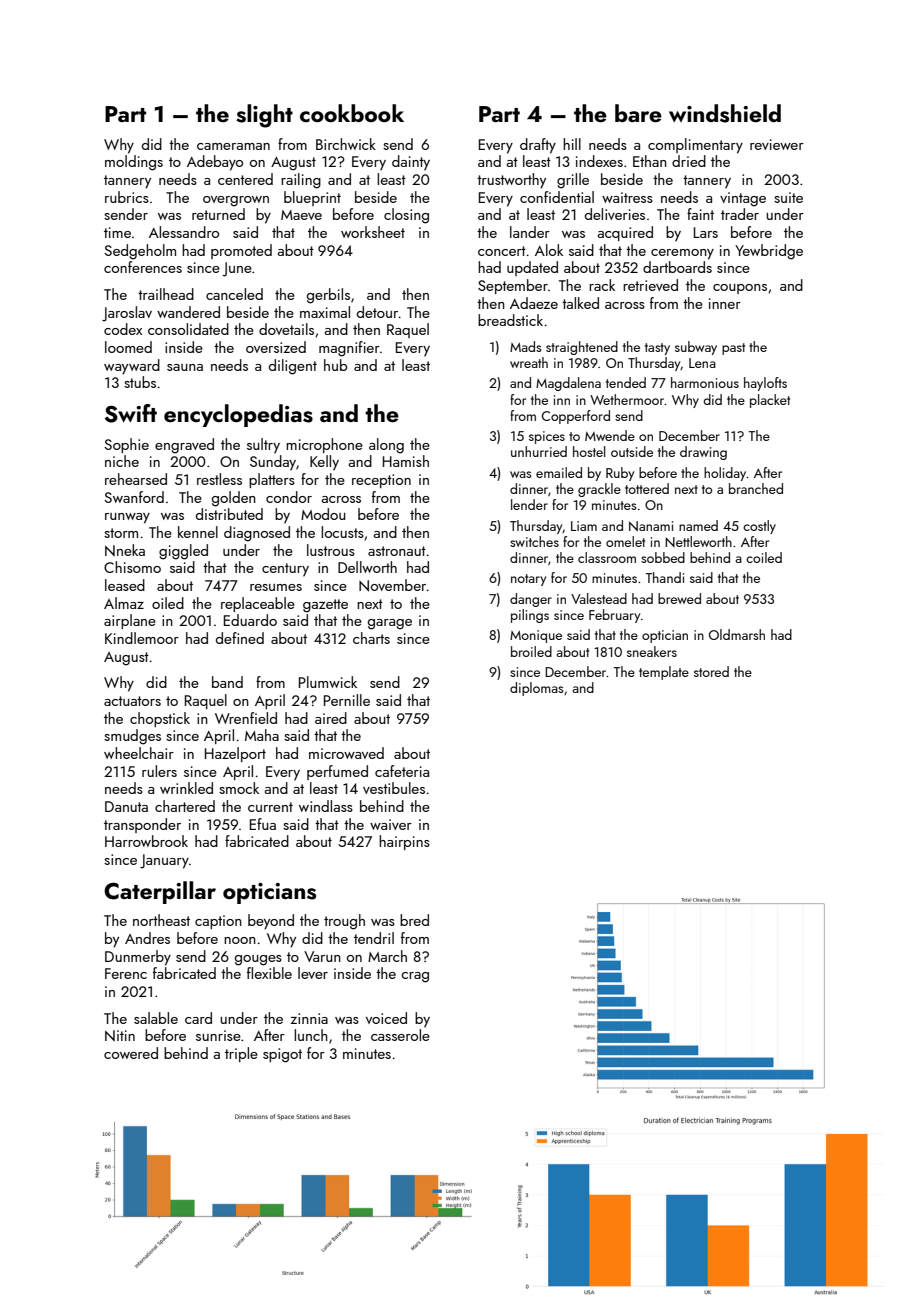  I want to click on worksheet, so click(373, 232).
